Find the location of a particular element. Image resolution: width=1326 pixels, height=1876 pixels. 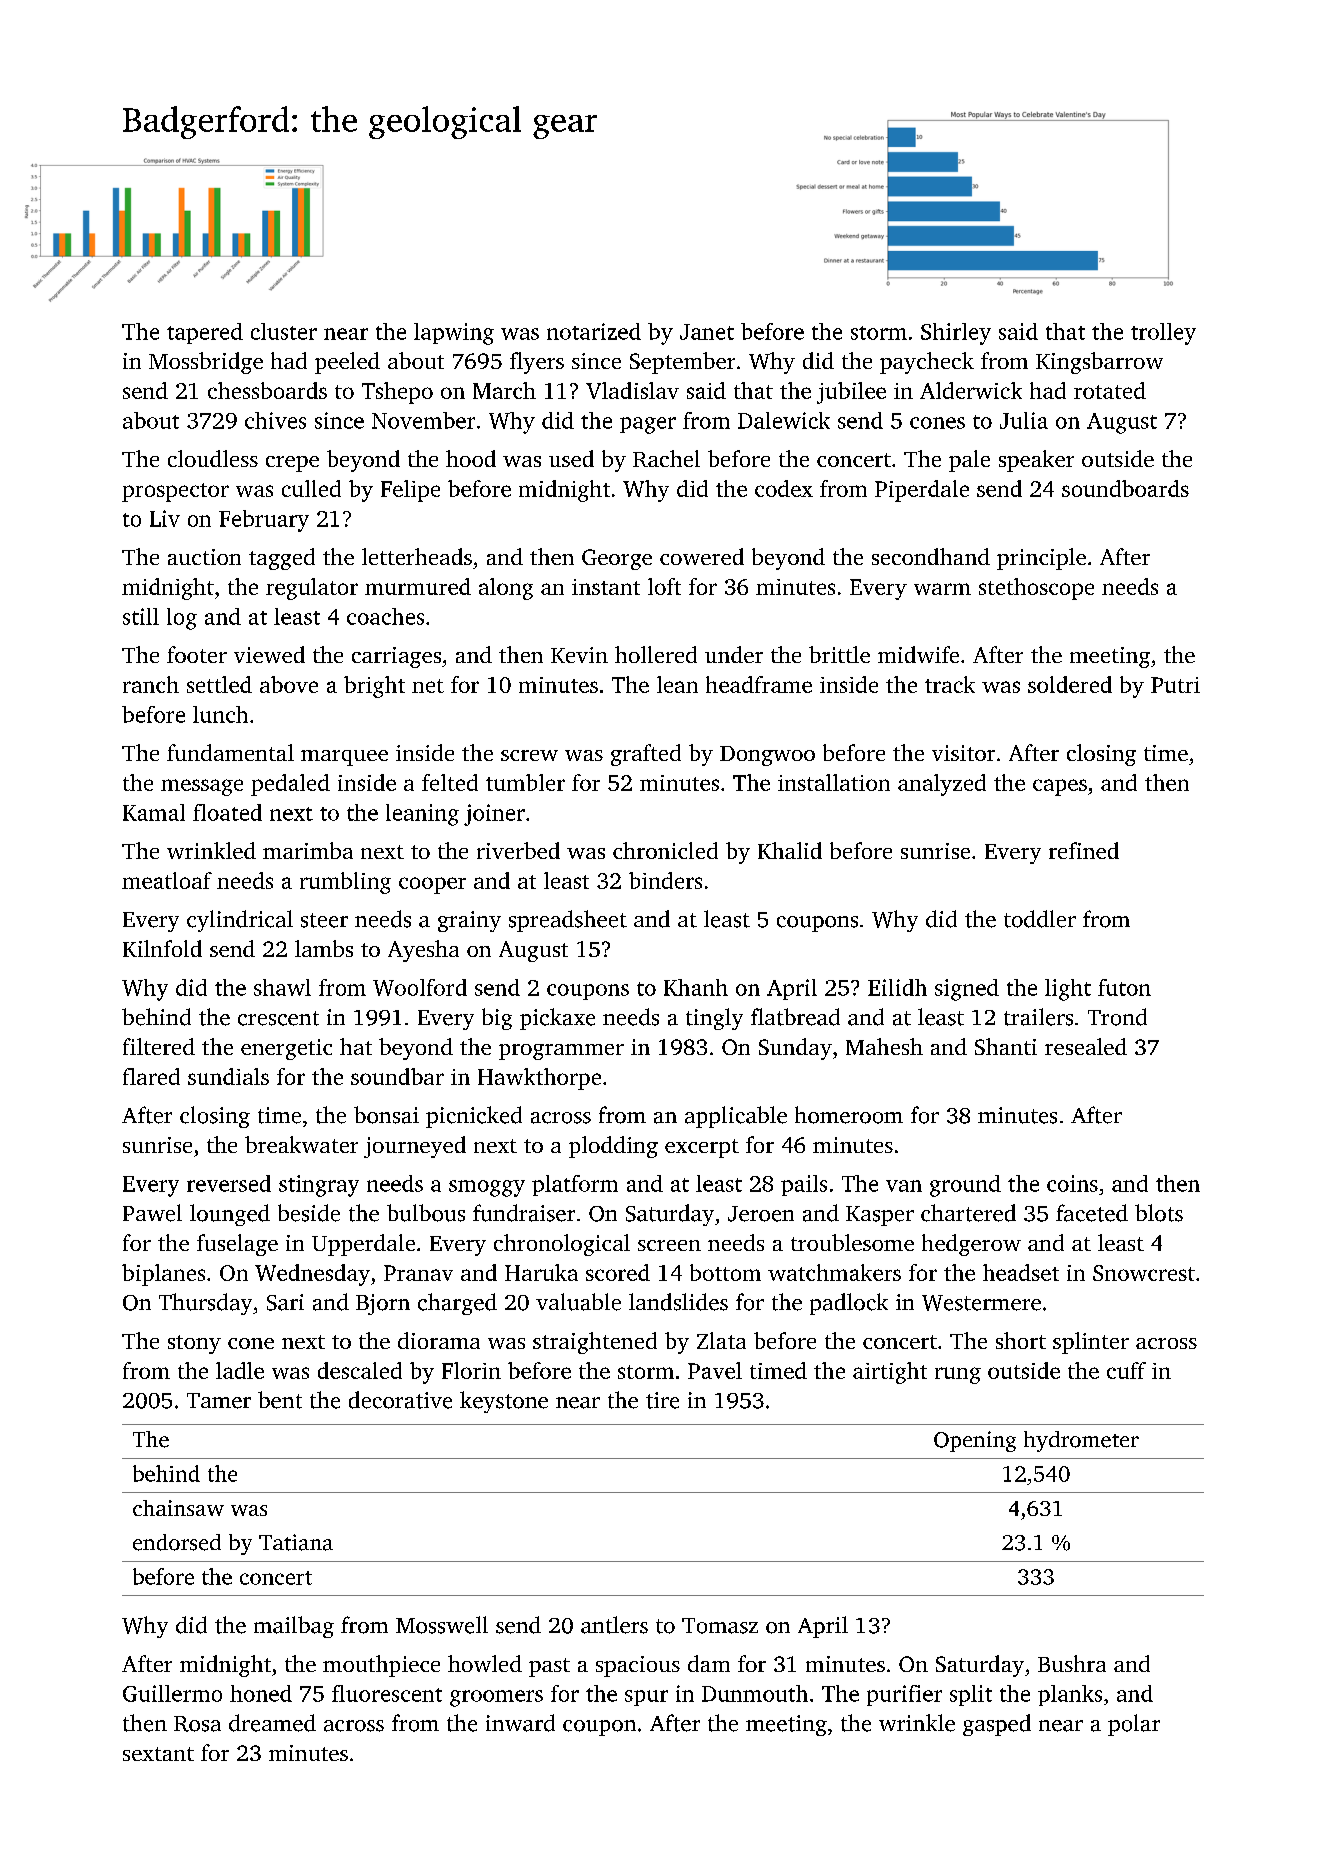

grafted is located at coordinates (646, 755).
